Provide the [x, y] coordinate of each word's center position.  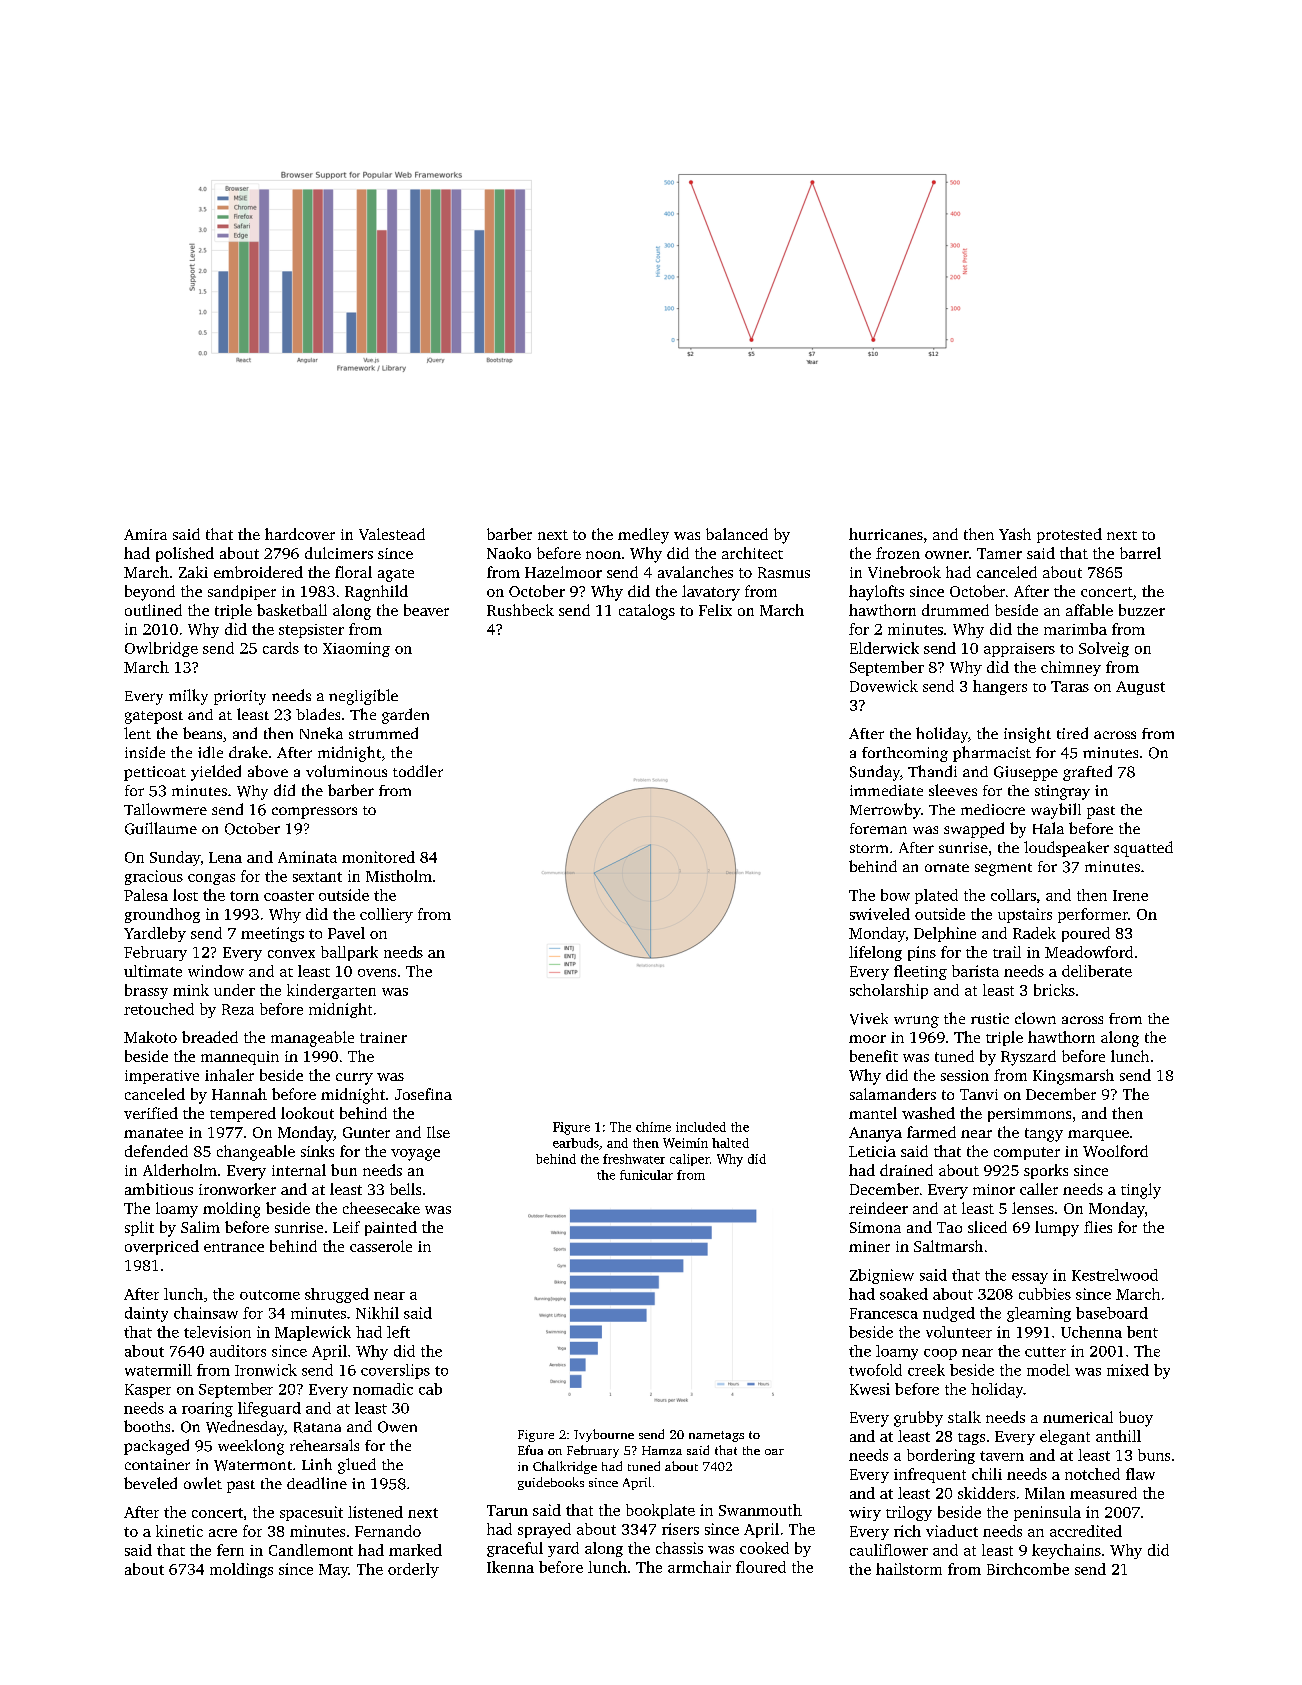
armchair [699, 1567]
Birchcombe [1028, 1569]
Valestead [392, 534]
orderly [413, 1570]
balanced [737, 534]
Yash [1015, 534]
